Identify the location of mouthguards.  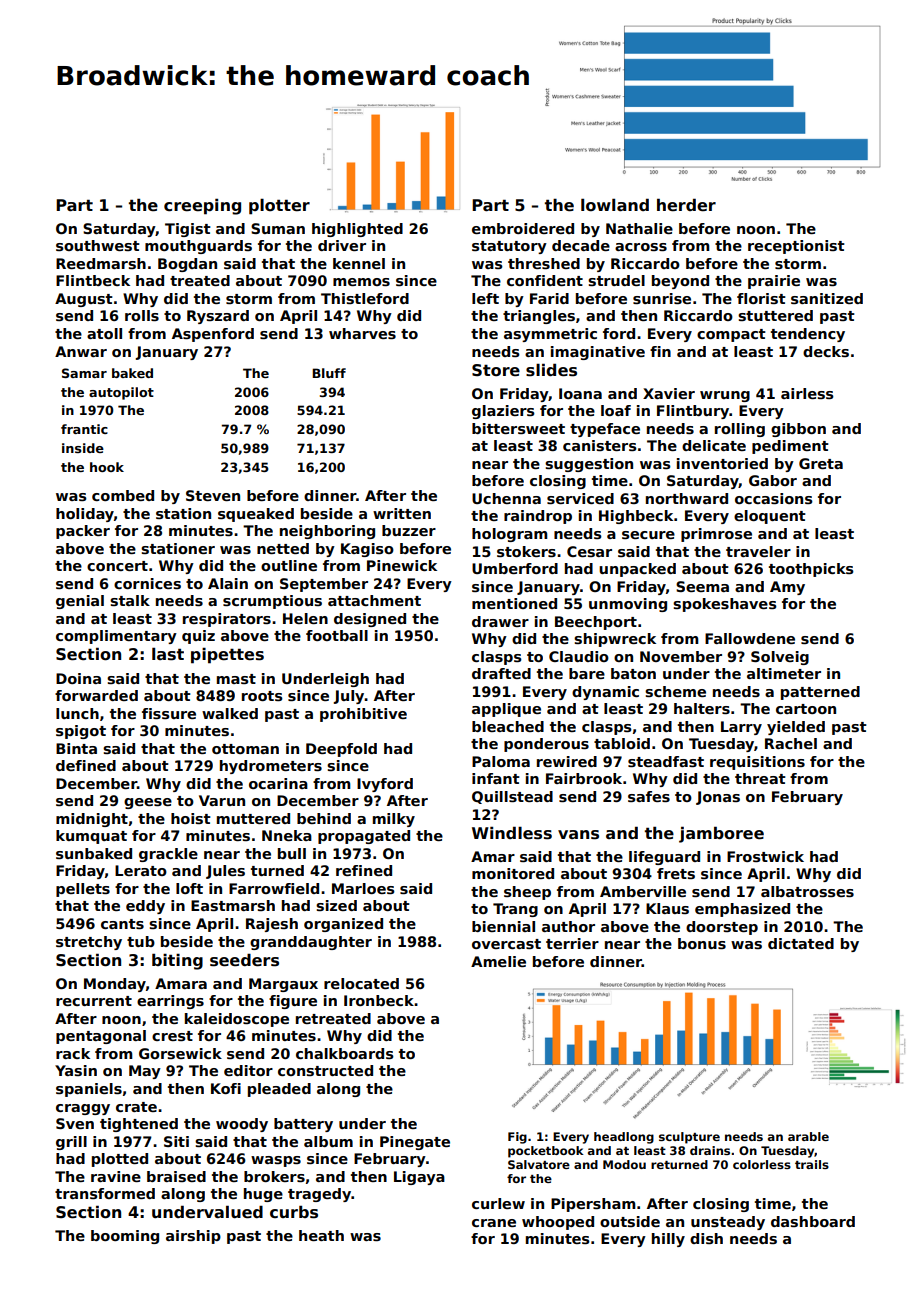
(198, 247).
